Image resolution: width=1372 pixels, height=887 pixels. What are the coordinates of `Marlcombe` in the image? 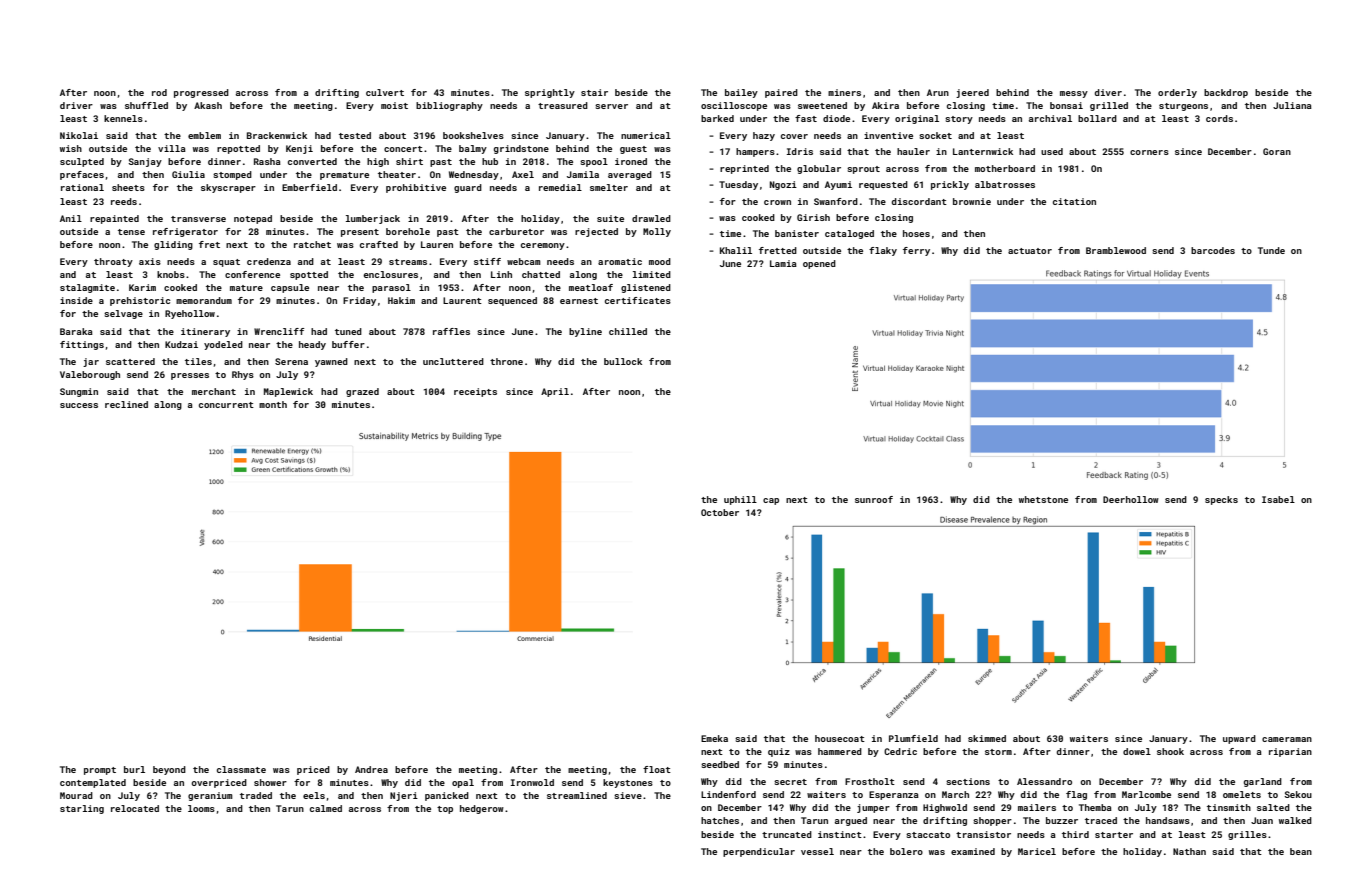 It's located at (1146, 794).
